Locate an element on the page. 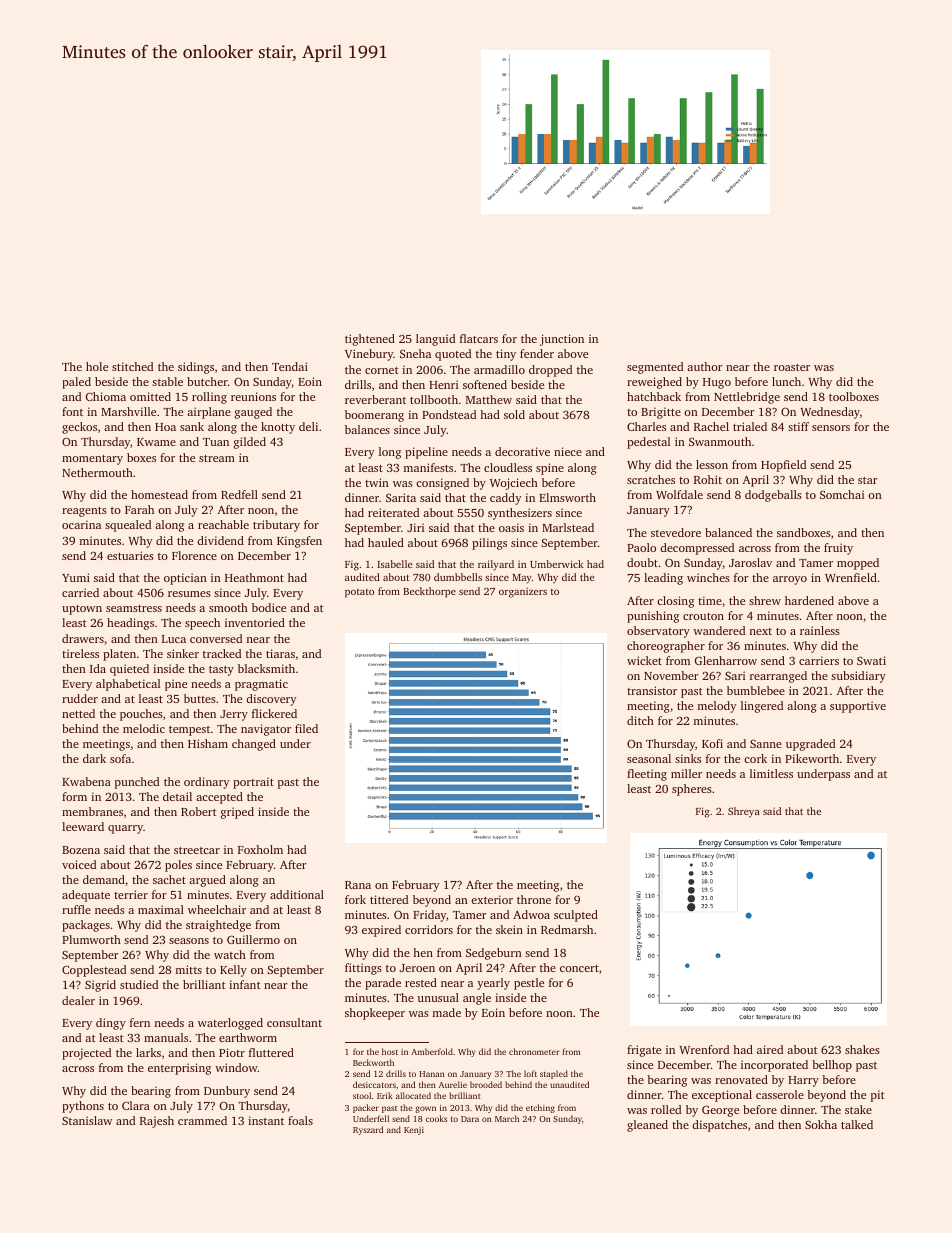  pestle is located at coordinates (529, 984).
